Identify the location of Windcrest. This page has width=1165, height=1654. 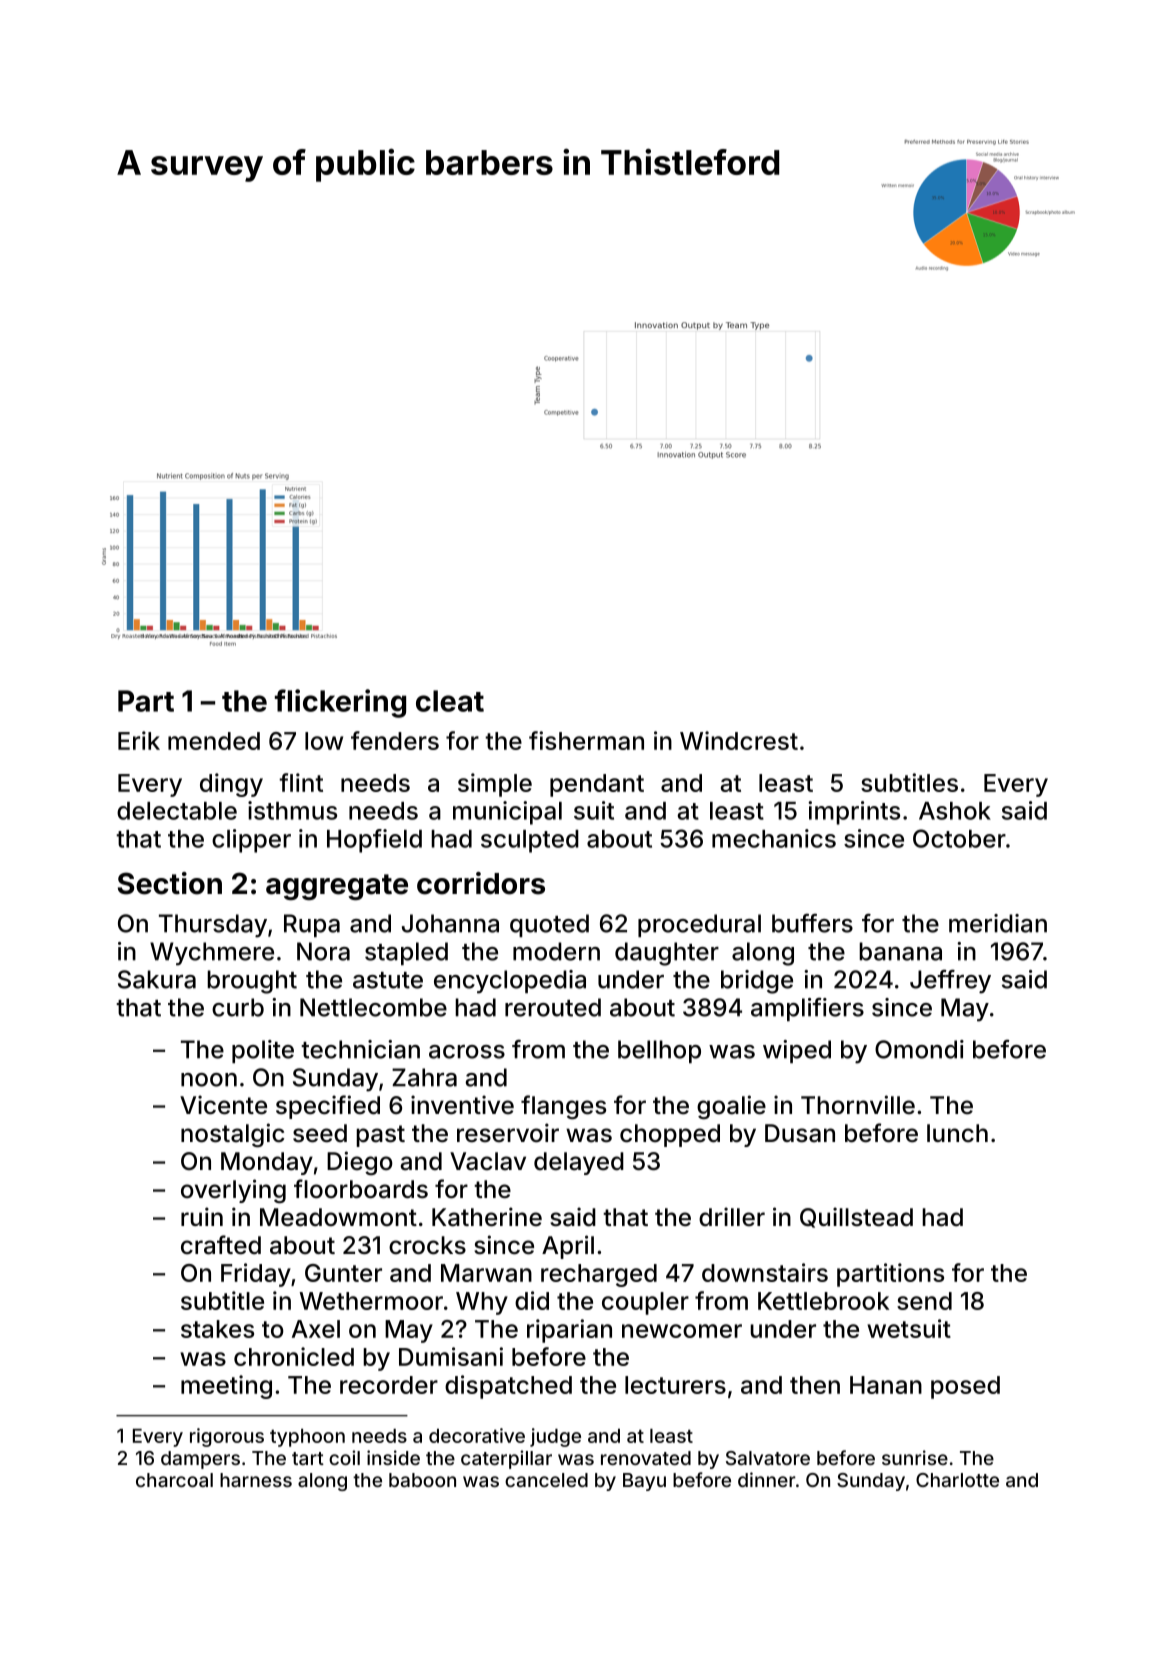
(739, 740).
